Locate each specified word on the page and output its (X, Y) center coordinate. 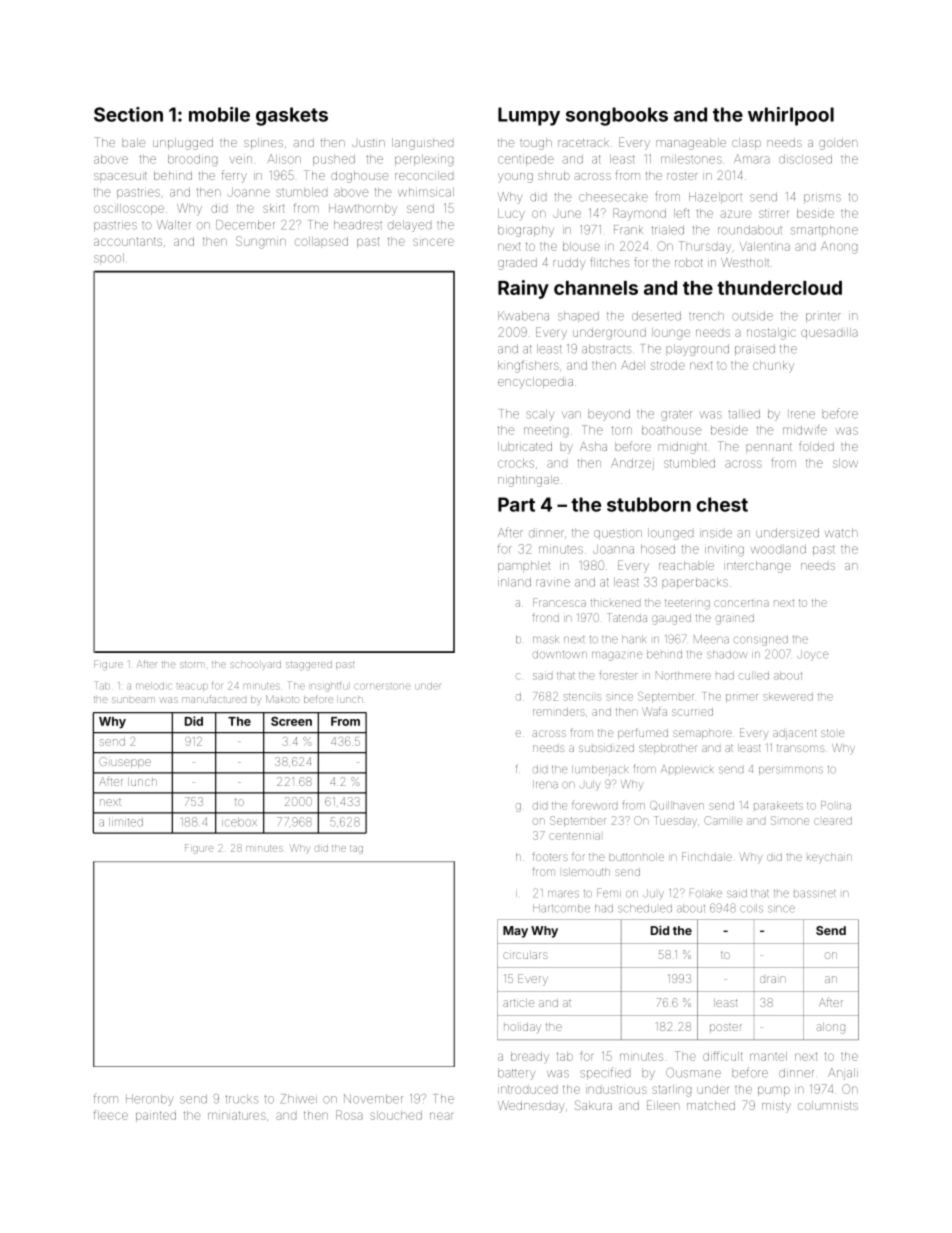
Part (516, 504)
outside (752, 316)
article (518, 1003)
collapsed (321, 242)
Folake (706, 893)
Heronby (149, 1100)
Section (128, 114)
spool (109, 258)
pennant (769, 448)
